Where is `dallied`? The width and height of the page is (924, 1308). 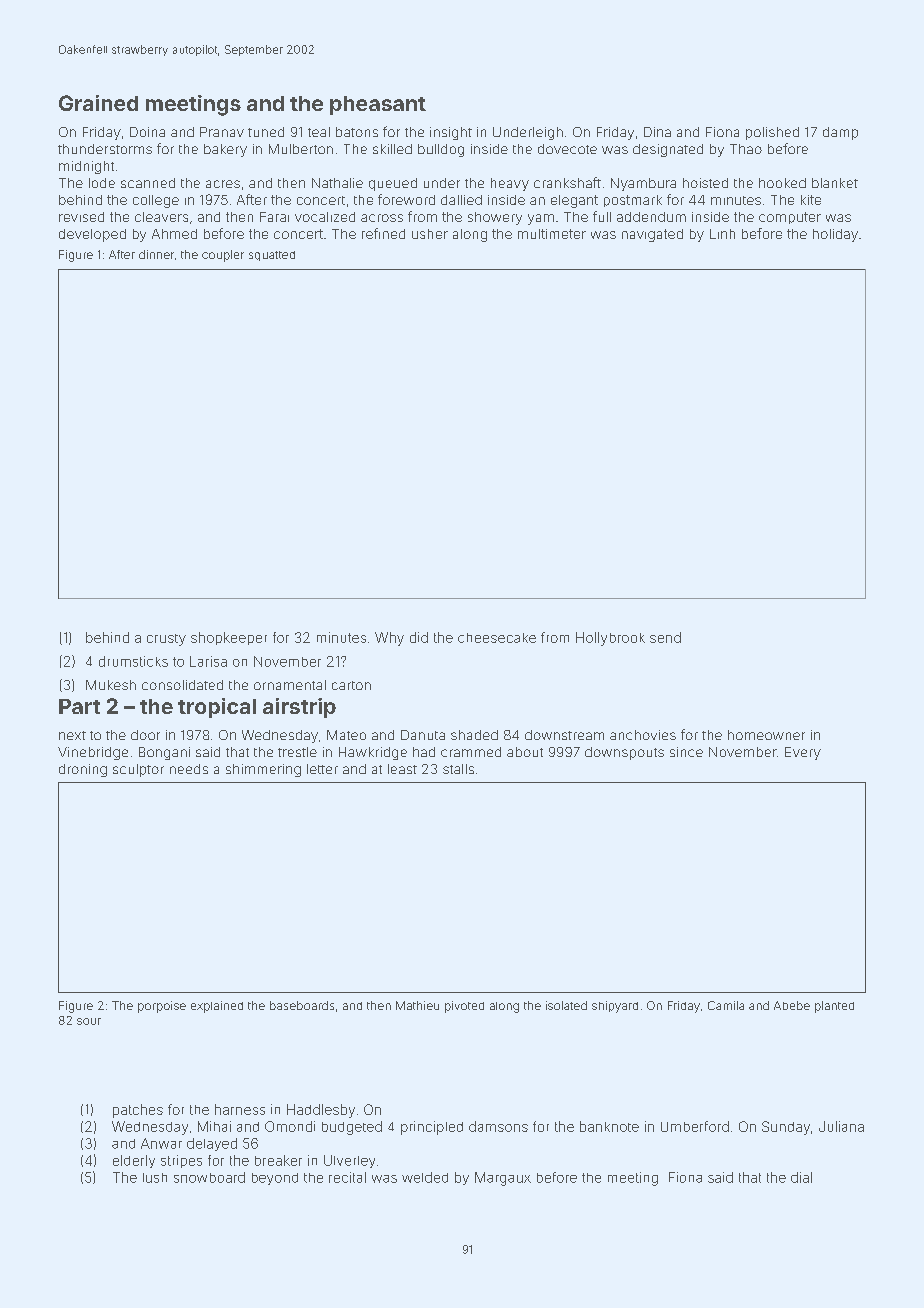
dallied is located at coordinates (461, 200).
